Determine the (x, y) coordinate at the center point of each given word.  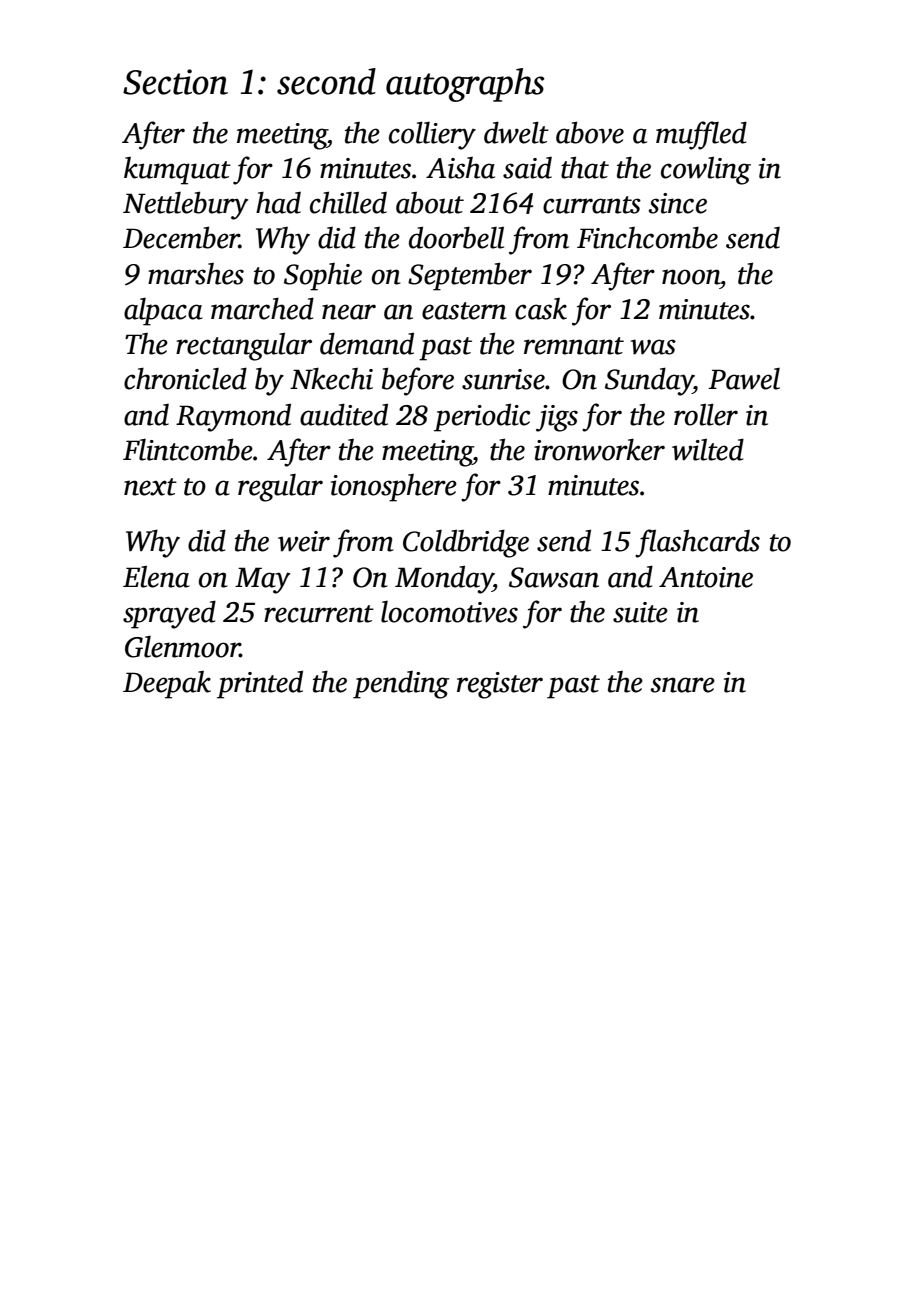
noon (691, 277)
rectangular (244, 347)
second (326, 81)
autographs (465, 85)
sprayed (169, 614)
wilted (708, 449)
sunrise (503, 379)
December (181, 237)
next (150, 487)
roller (706, 414)
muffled (701, 135)
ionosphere (394, 488)
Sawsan (554, 577)
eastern (464, 311)
